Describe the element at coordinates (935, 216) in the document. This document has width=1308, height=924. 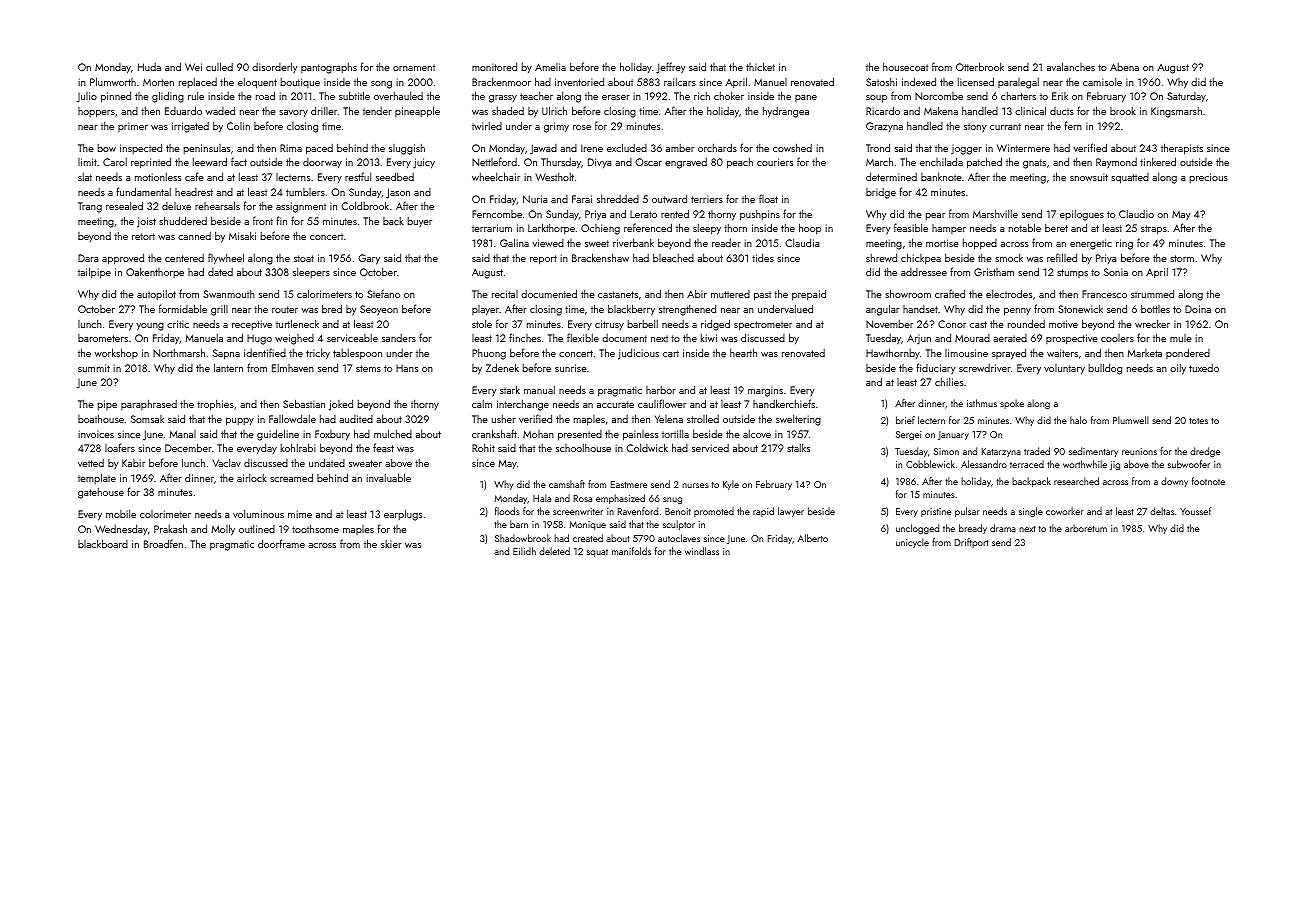
I see `pear` at that location.
